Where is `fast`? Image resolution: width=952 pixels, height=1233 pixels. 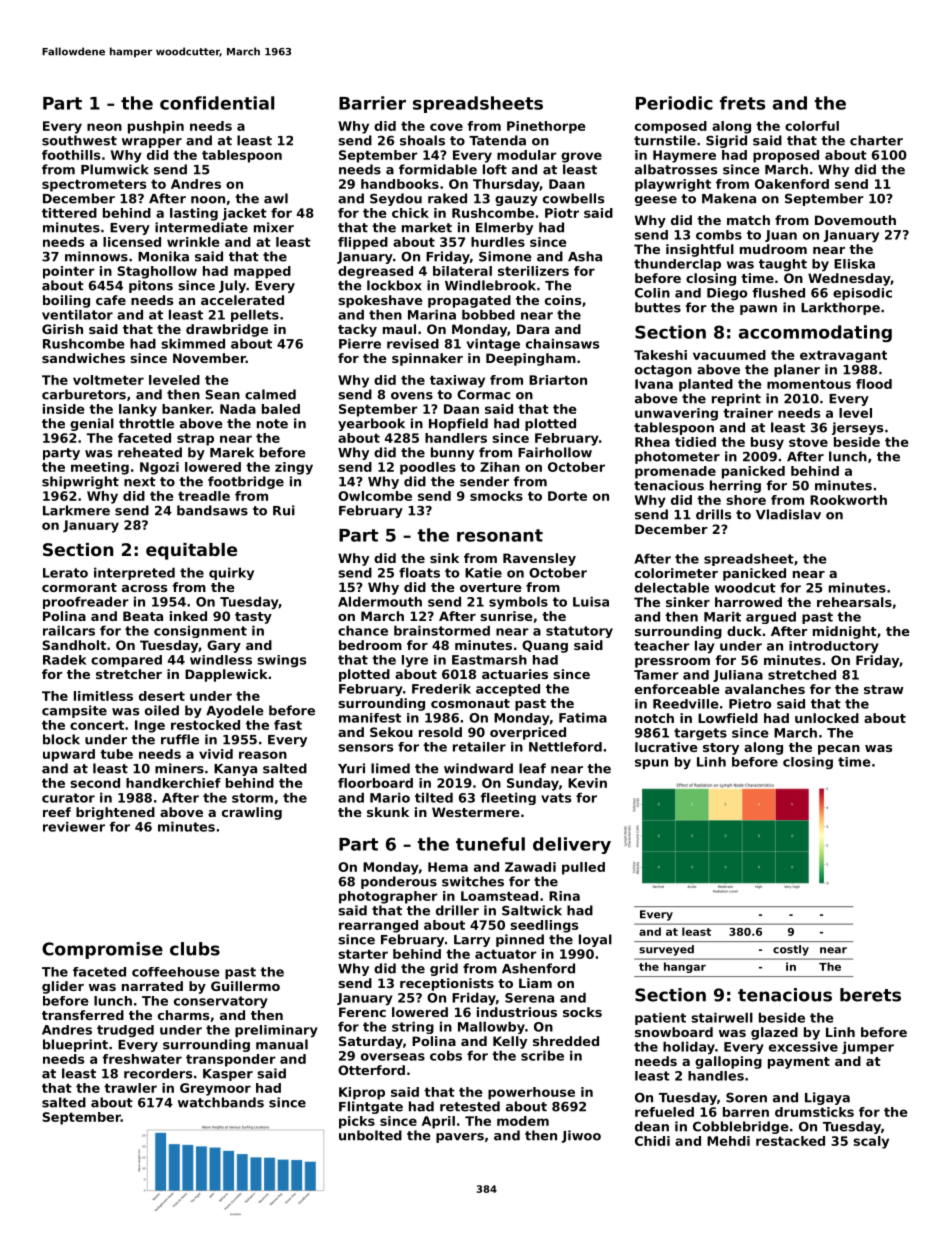
fast is located at coordinates (288, 725).
